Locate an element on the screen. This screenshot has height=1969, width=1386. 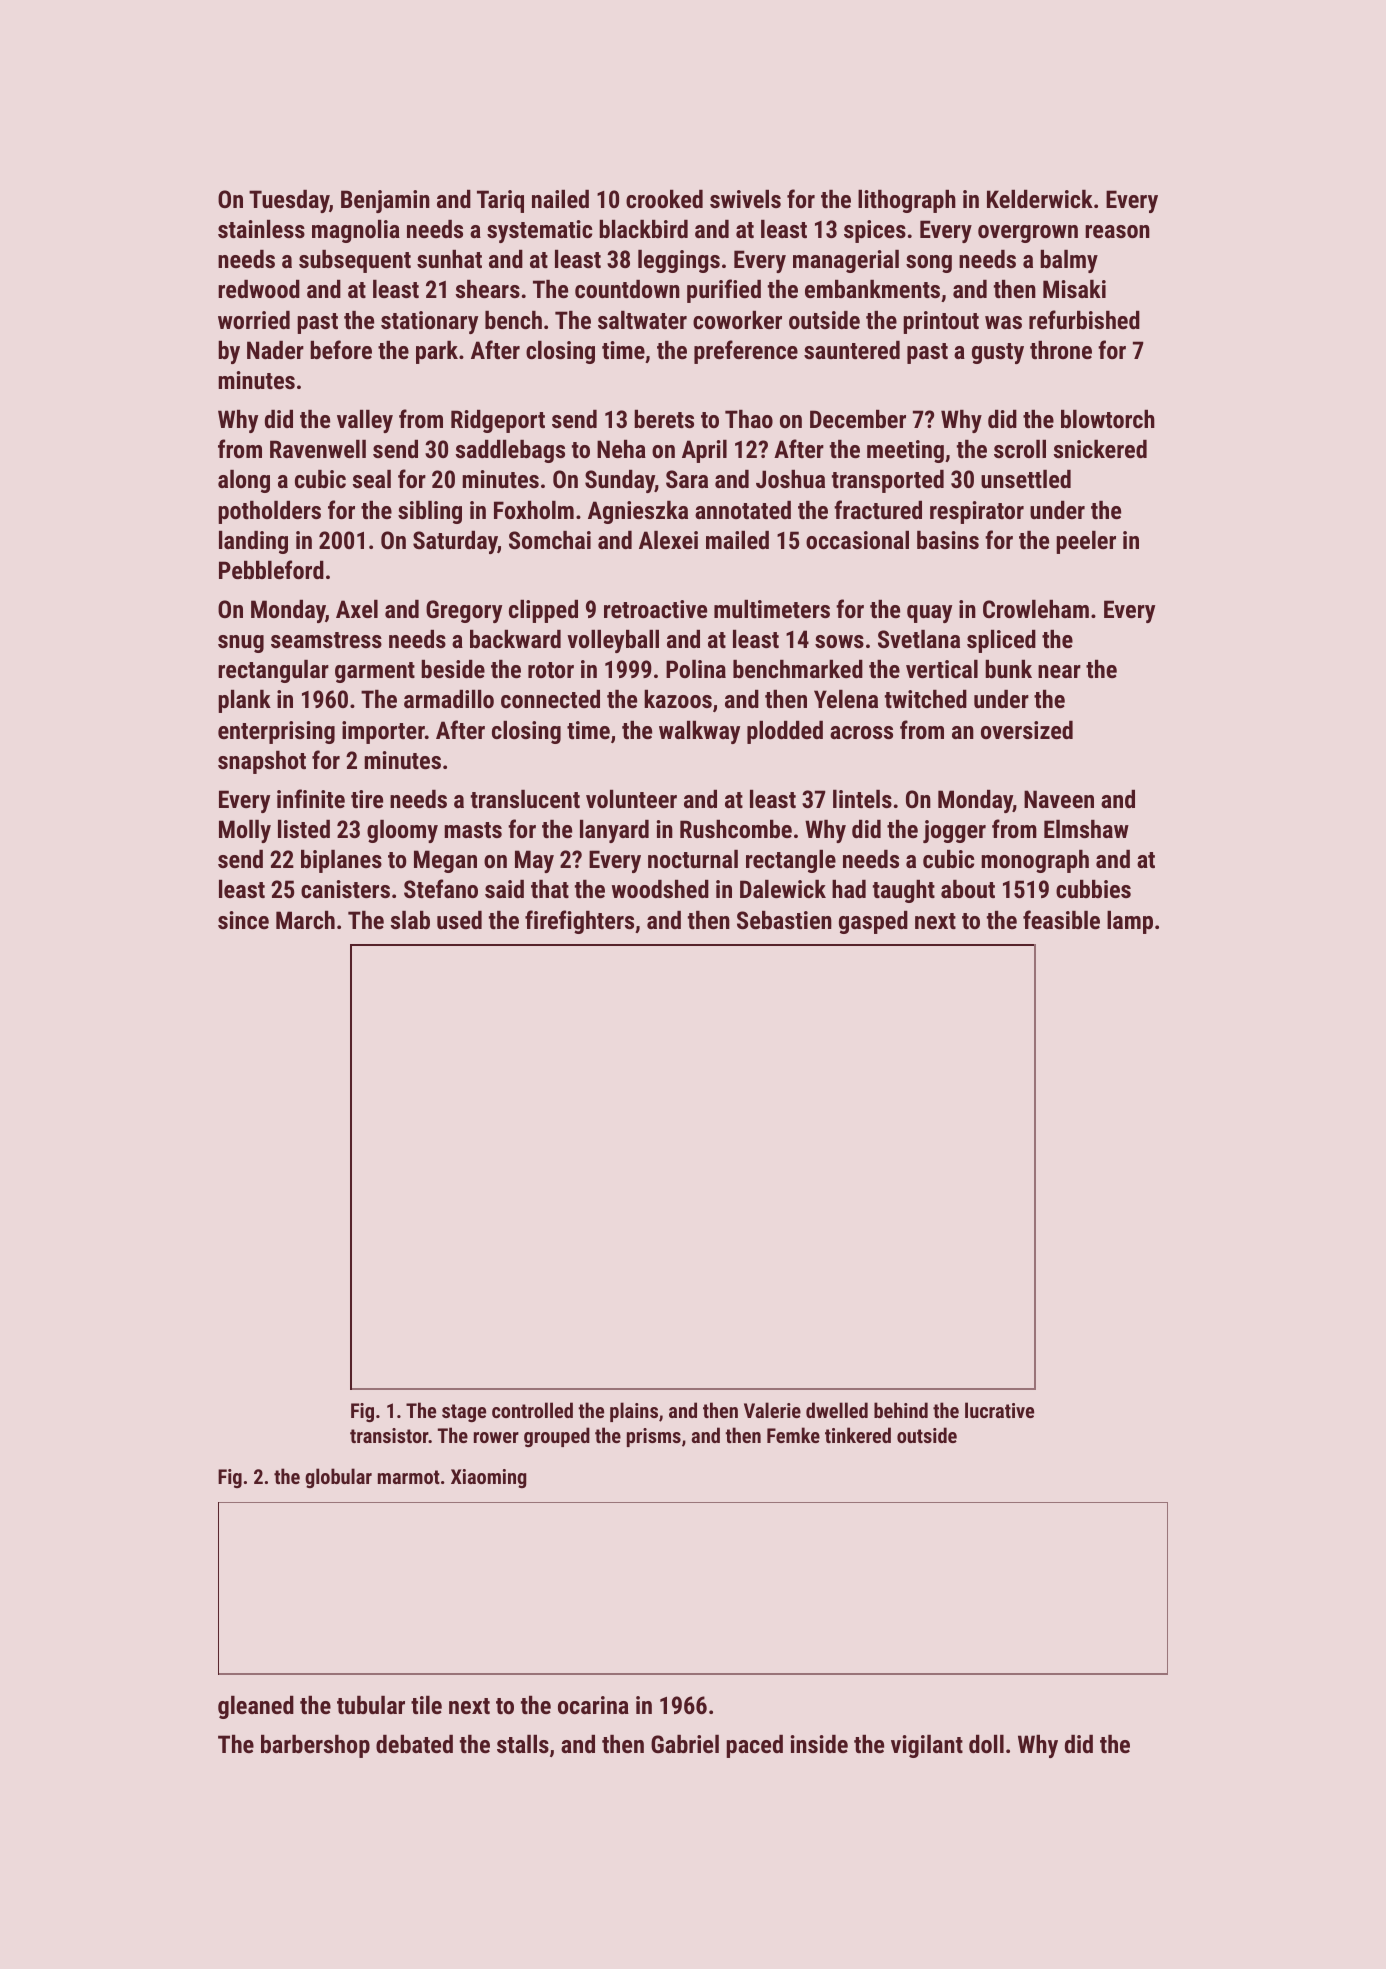
importer is located at coordinates (383, 732).
